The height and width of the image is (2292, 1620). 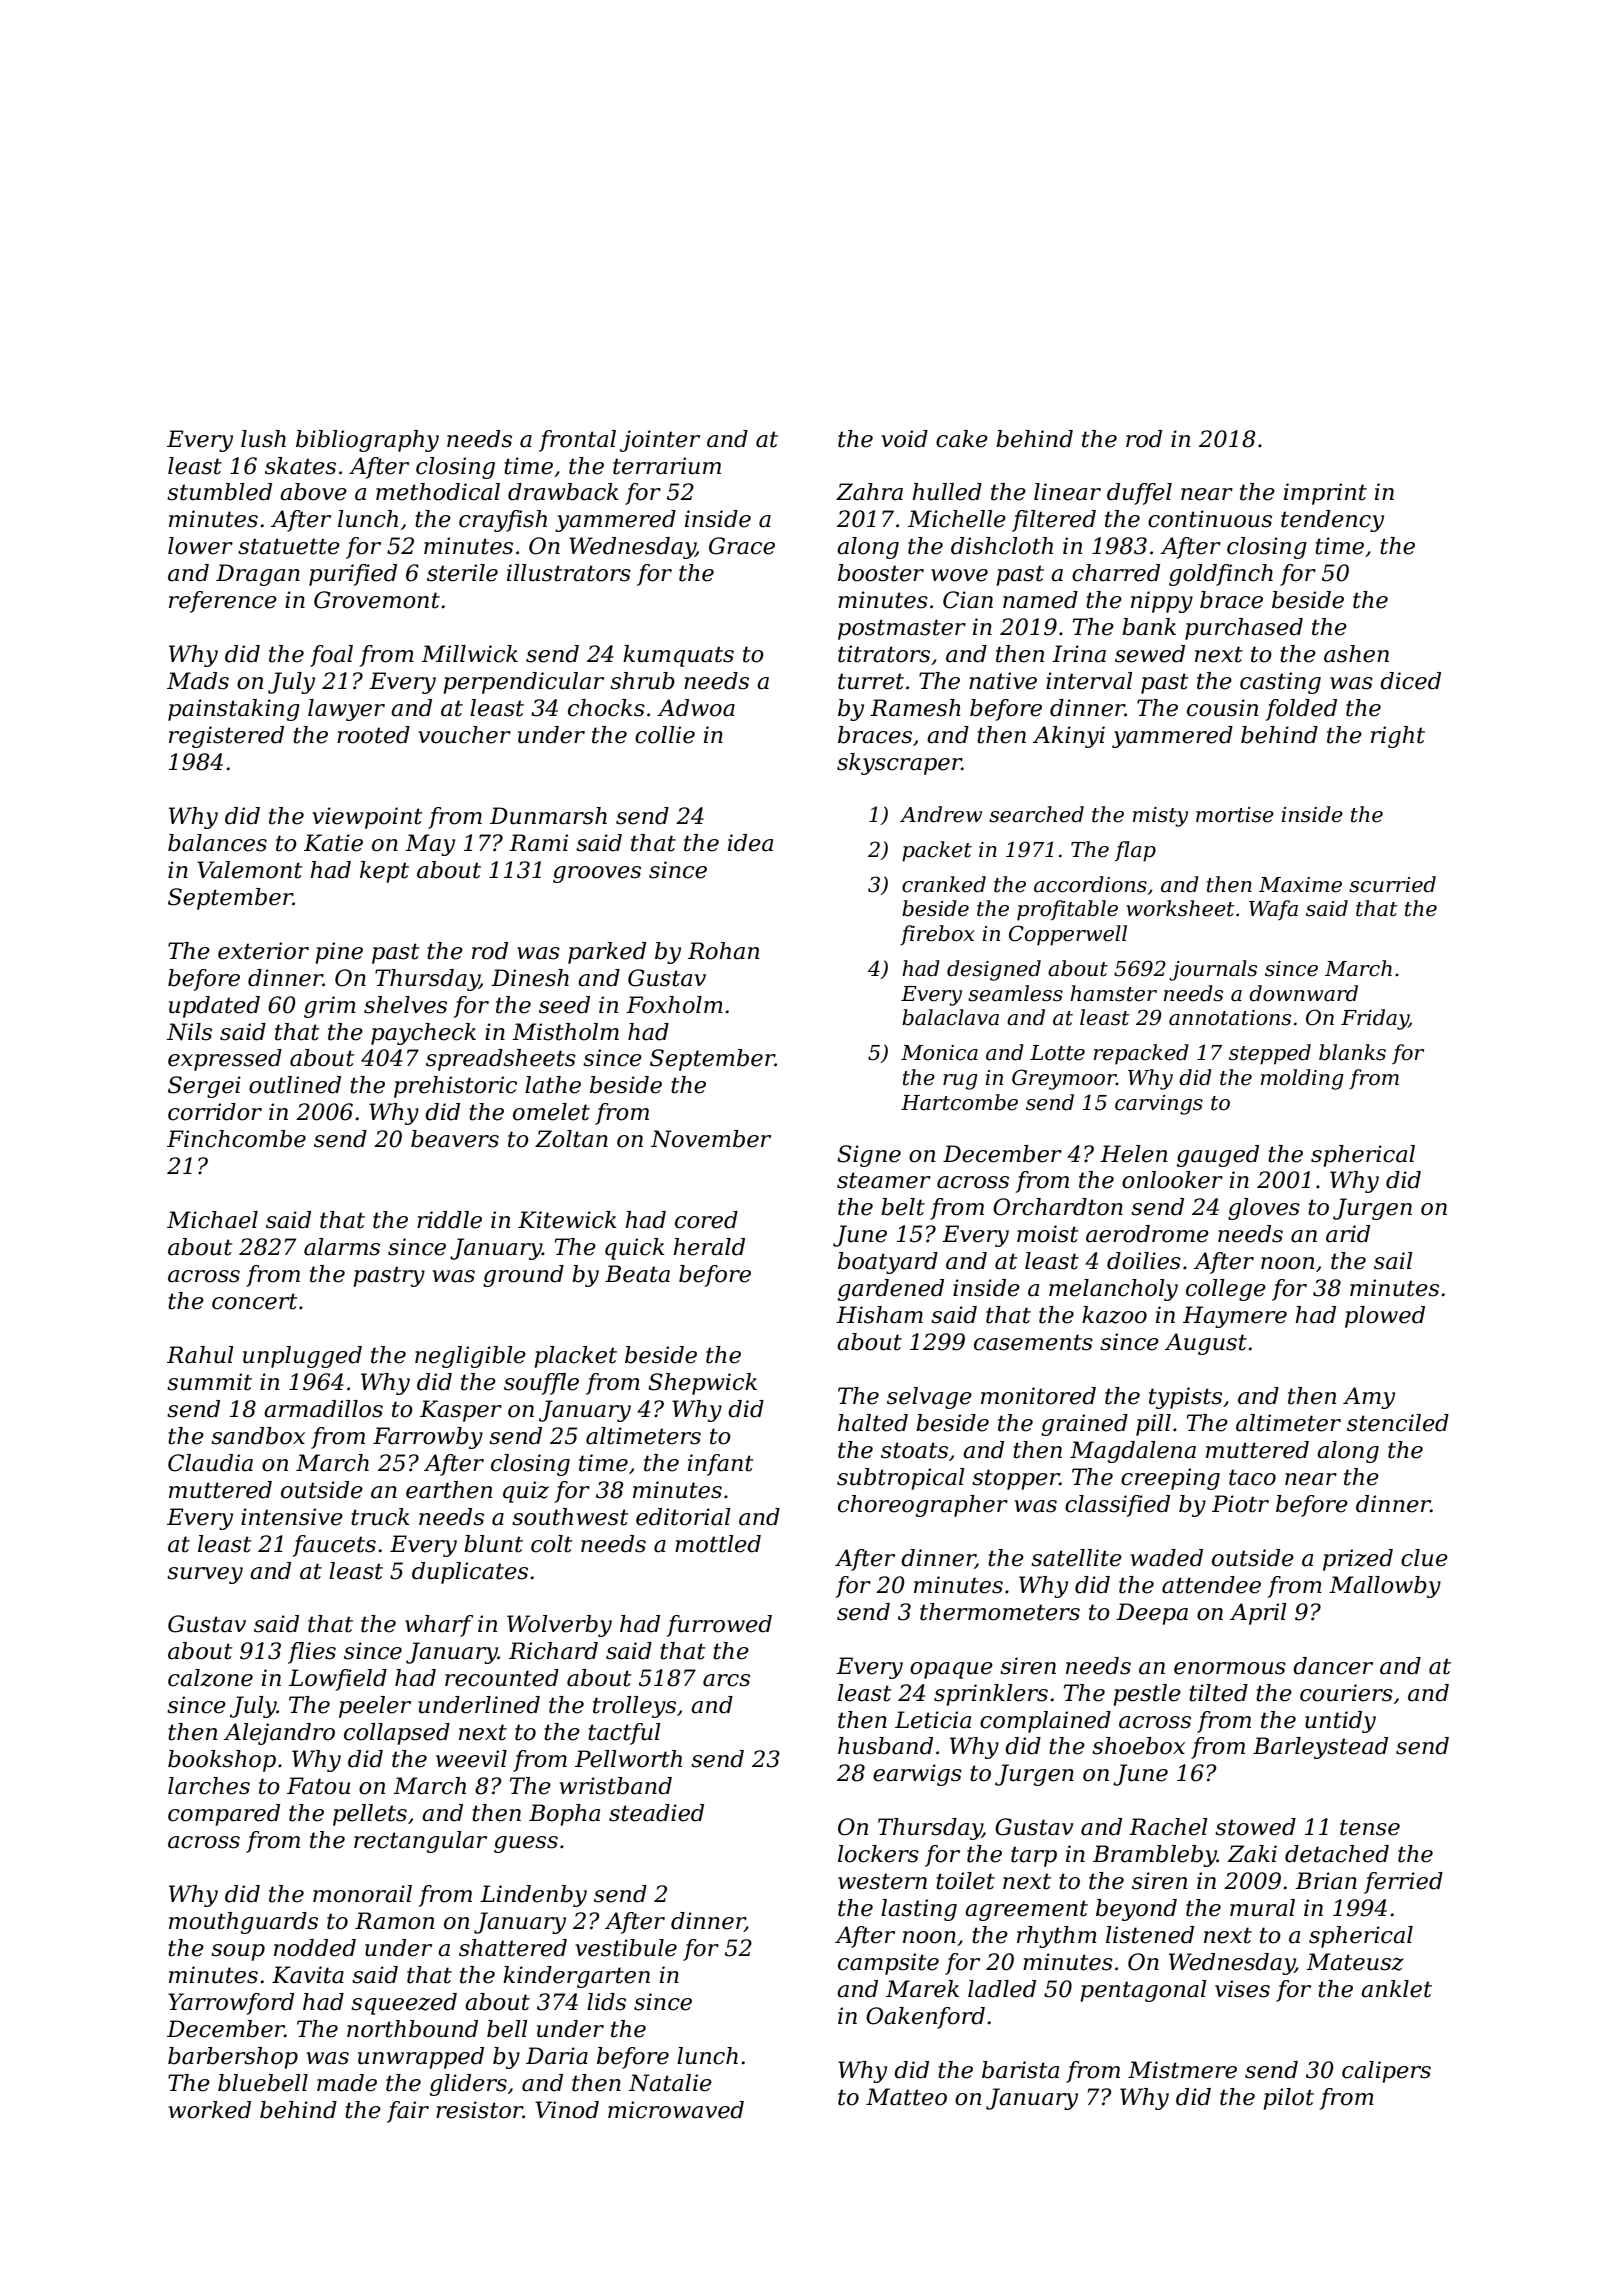 I want to click on Claudia, so click(x=210, y=1463).
